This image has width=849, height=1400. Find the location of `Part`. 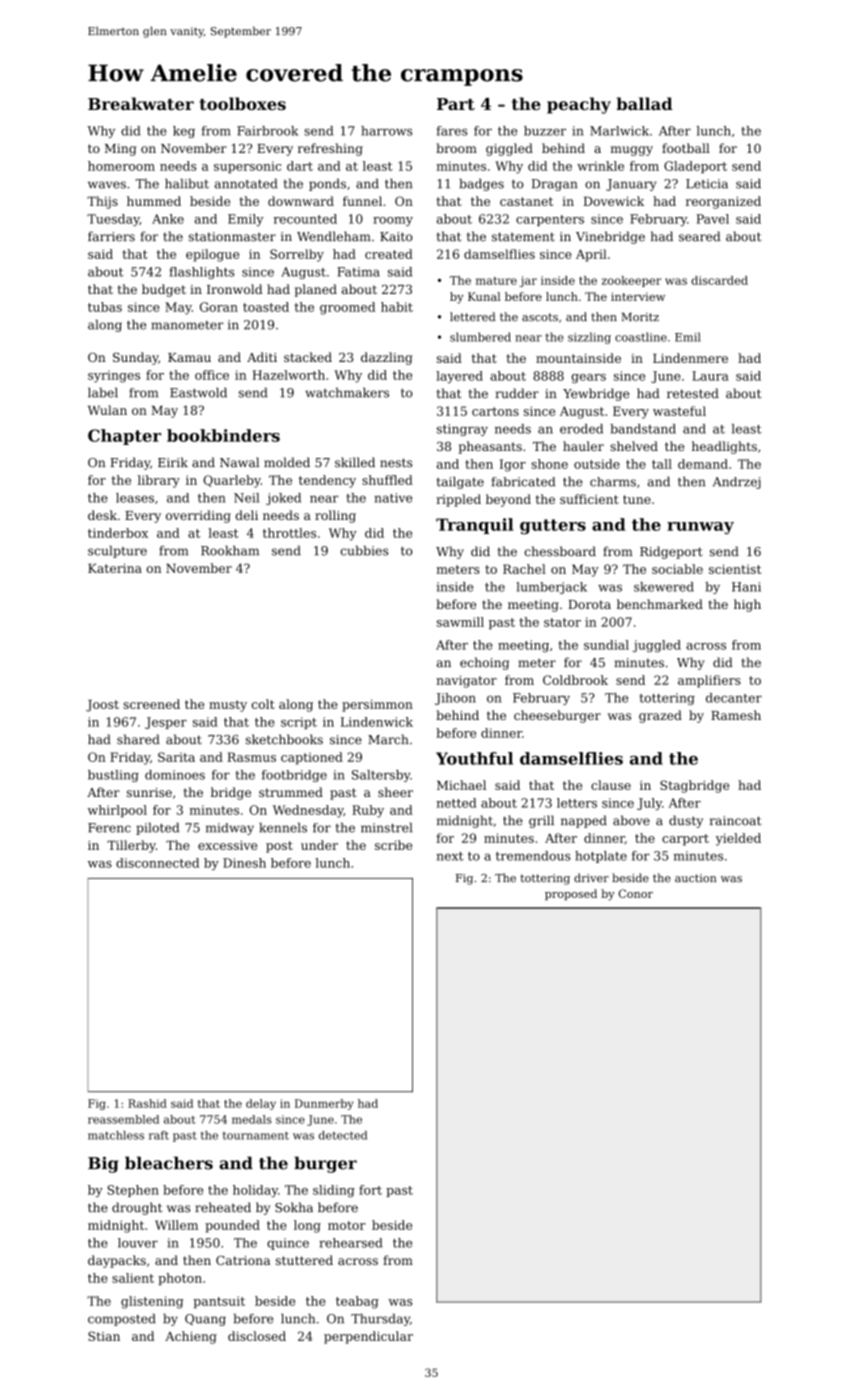

Part is located at coordinates (456, 104).
